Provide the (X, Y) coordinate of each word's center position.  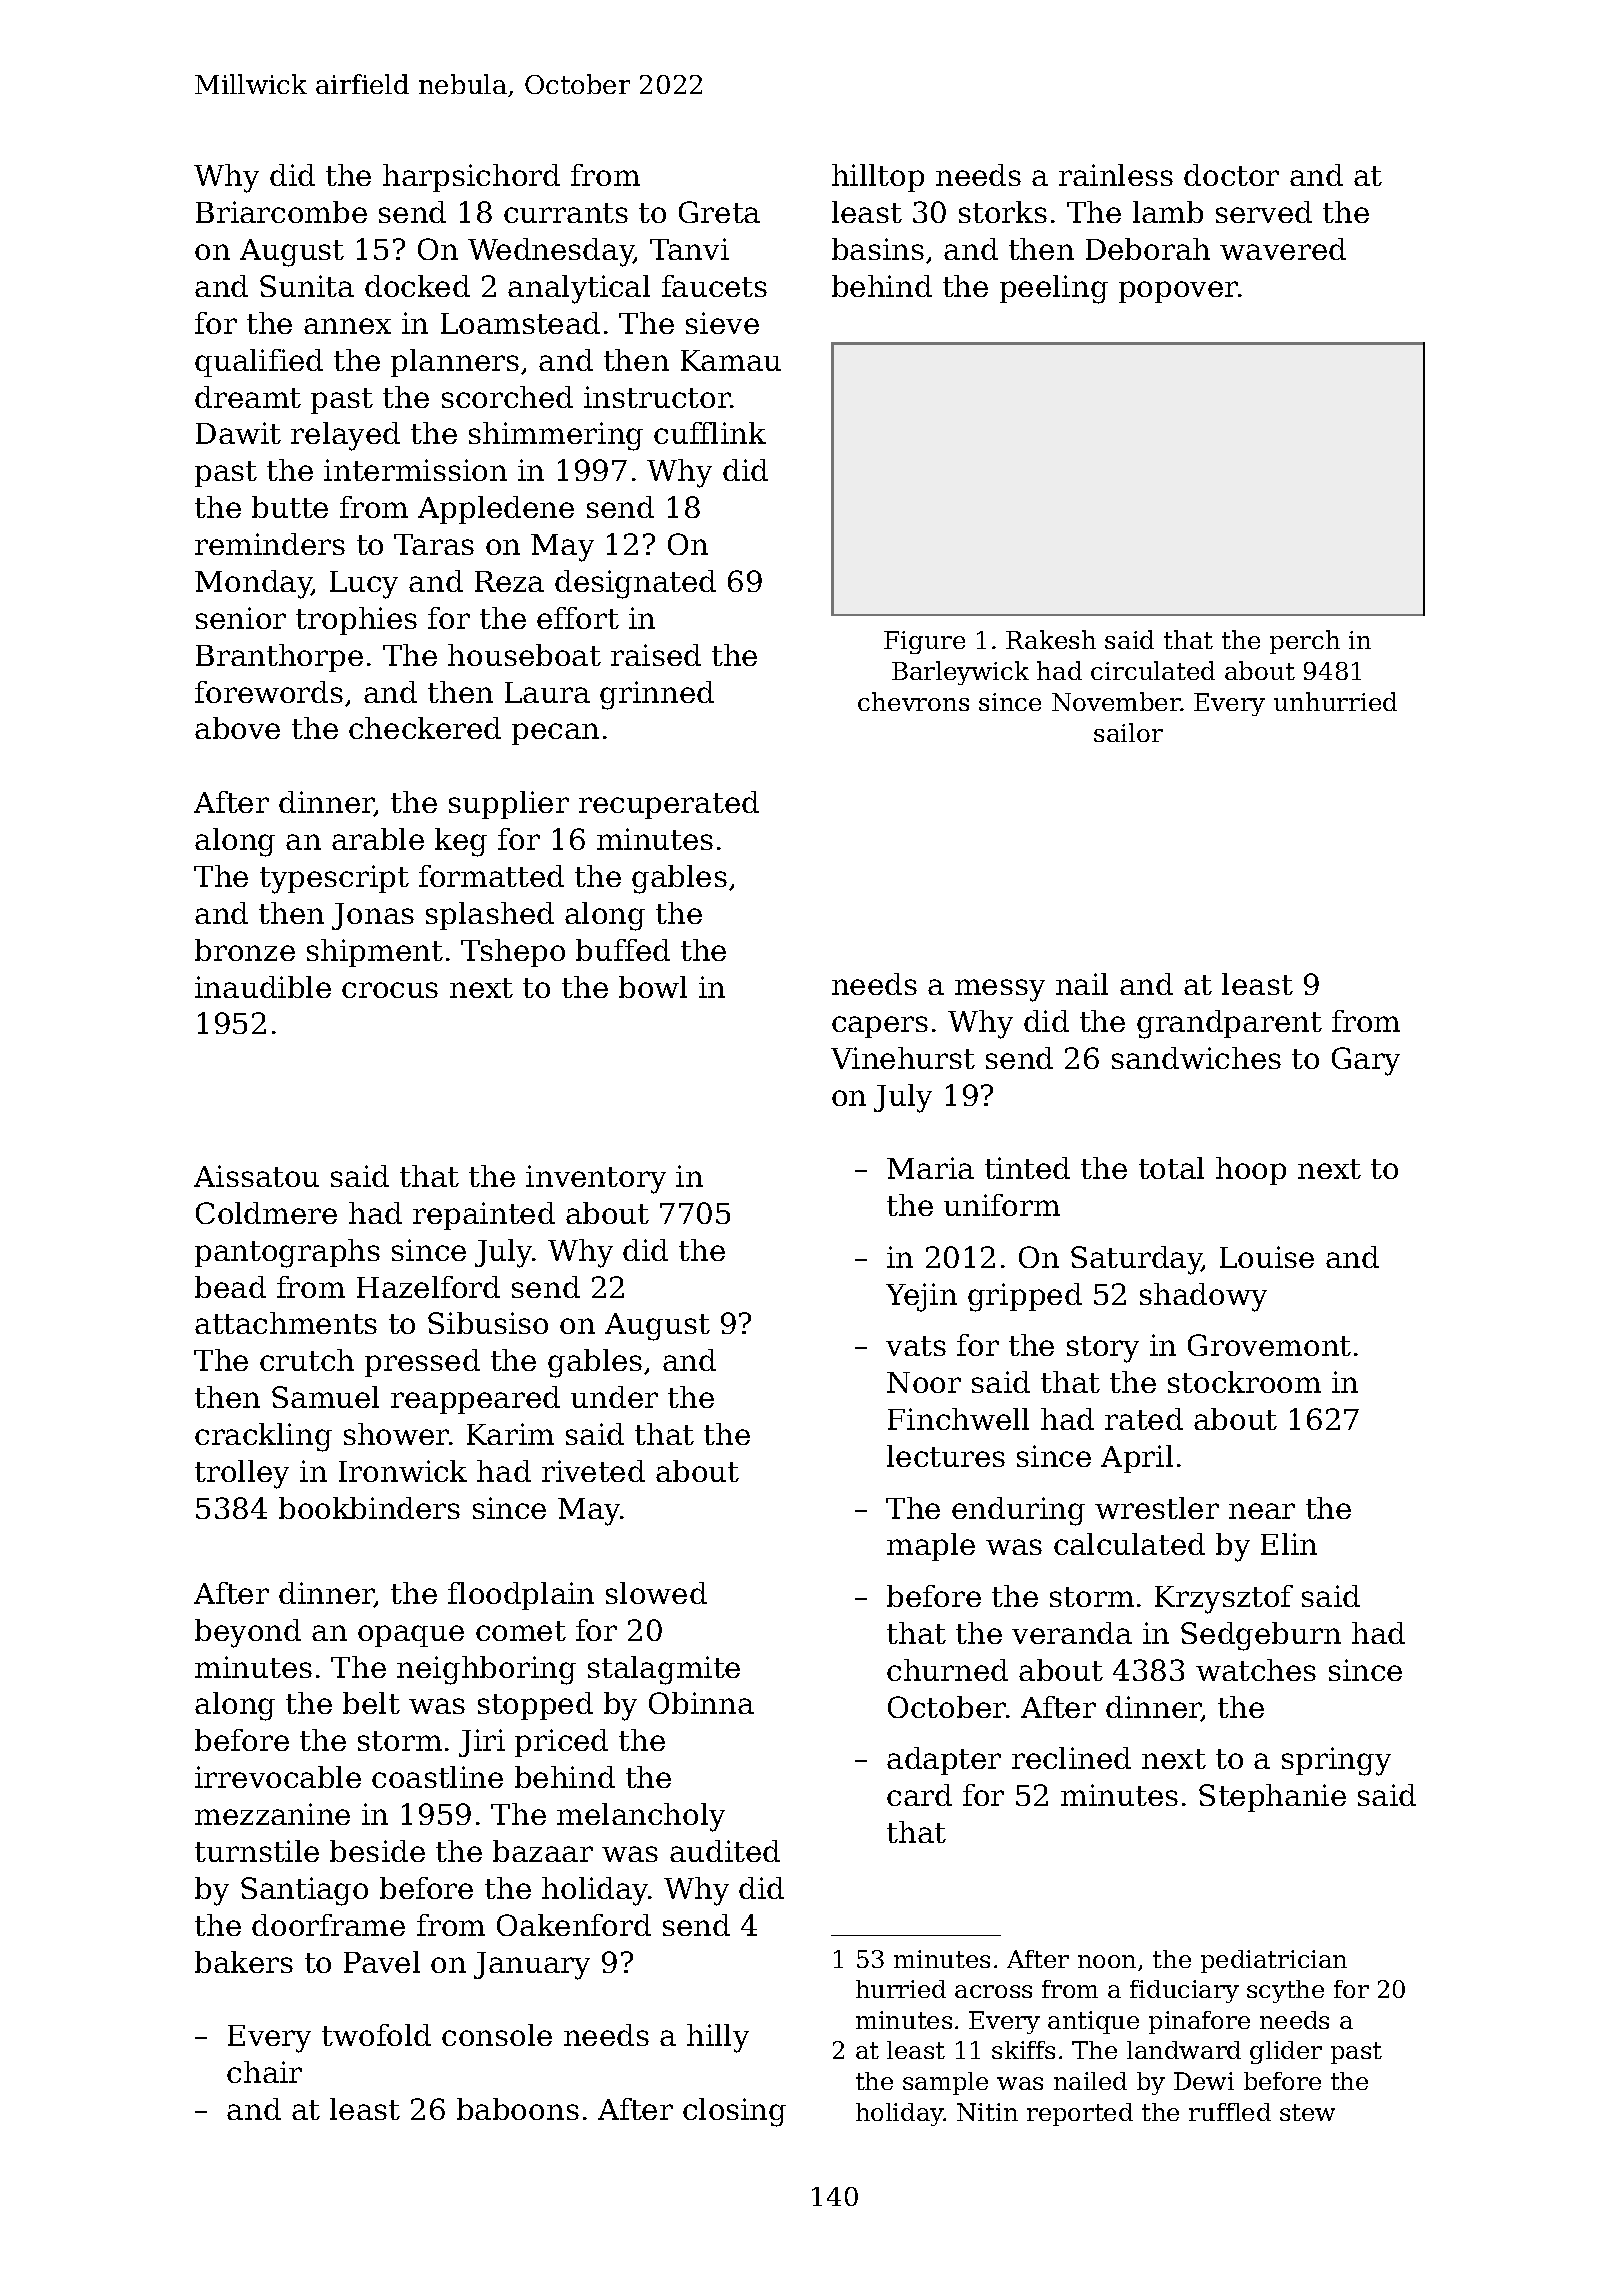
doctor (1231, 175)
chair (264, 2072)
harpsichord (471, 178)
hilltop (878, 178)
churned (947, 1670)
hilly (718, 2038)
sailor (1128, 732)
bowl (653, 987)
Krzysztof (1224, 1599)
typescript (334, 879)
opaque (411, 1636)
